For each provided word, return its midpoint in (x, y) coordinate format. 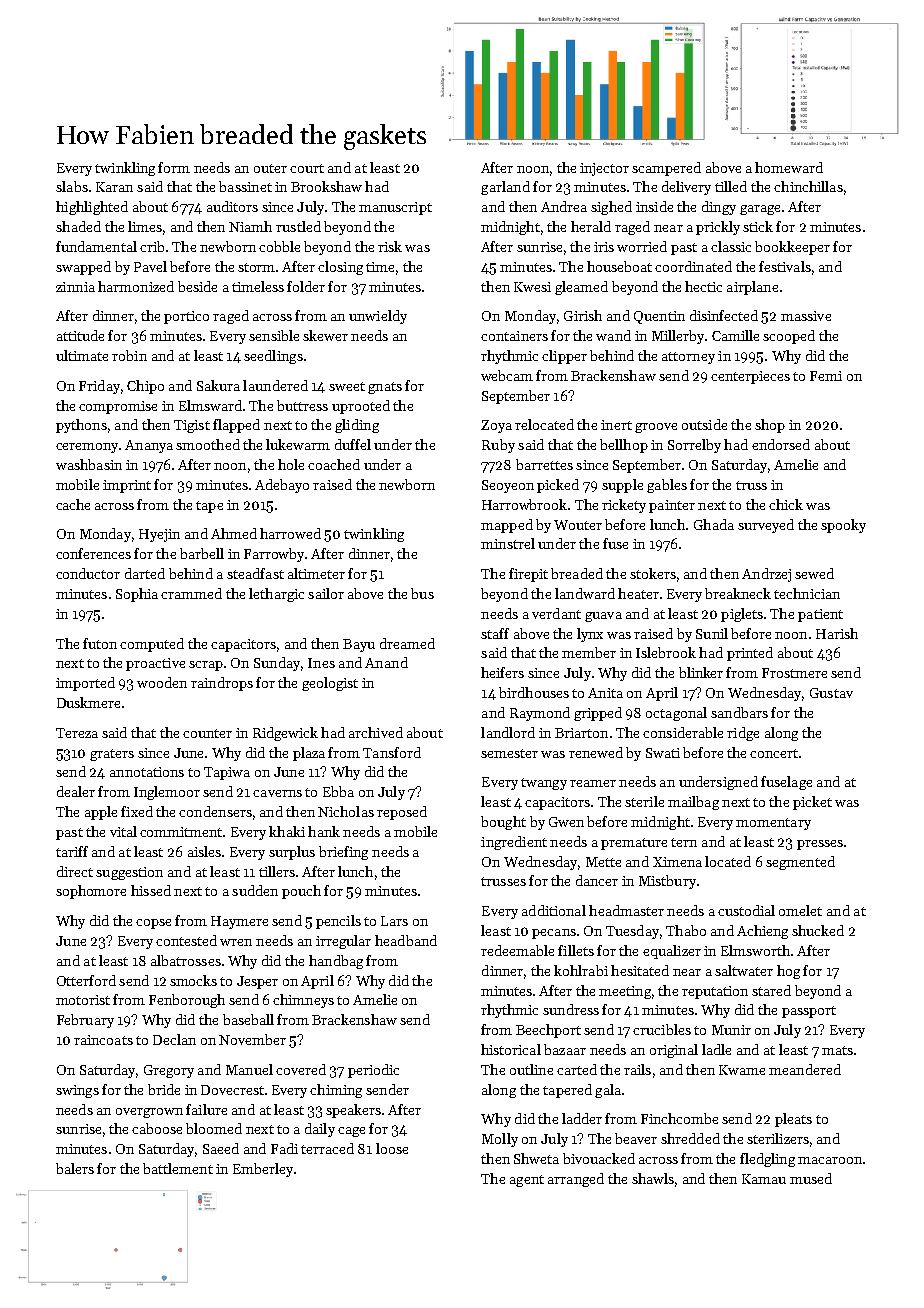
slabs (72, 186)
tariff (72, 851)
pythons (81, 426)
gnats (385, 388)
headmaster (626, 910)
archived (376, 732)
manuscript (395, 208)
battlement (178, 1168)
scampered (666, 169)
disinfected (724, 315)
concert (774, 753)
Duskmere (88, 702)
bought (503, 823)
